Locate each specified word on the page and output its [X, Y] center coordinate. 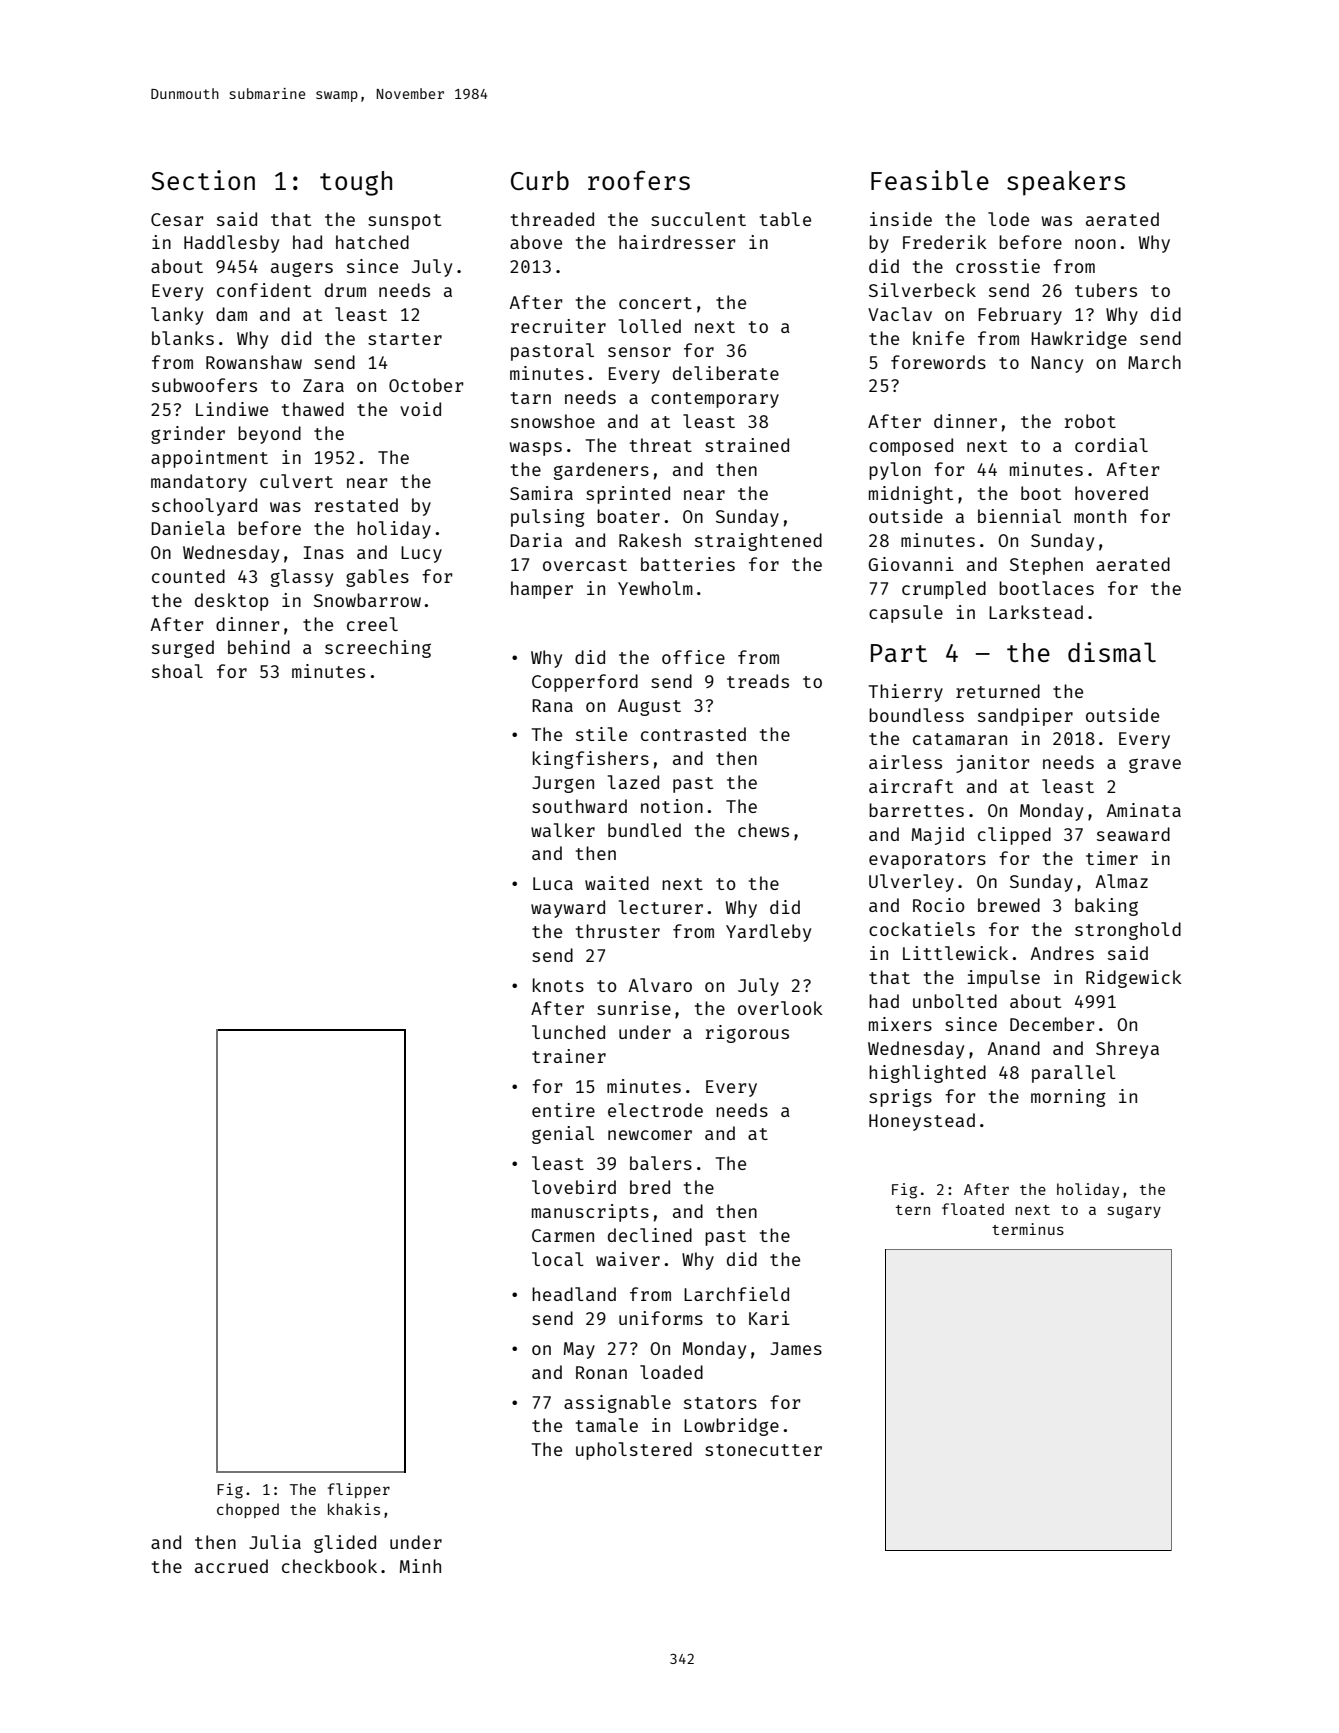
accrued [231, 1566]
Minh [420, 1566]
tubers [1106, 290]
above [536, 242]
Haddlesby [231, 244]
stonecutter [763, 1450]
